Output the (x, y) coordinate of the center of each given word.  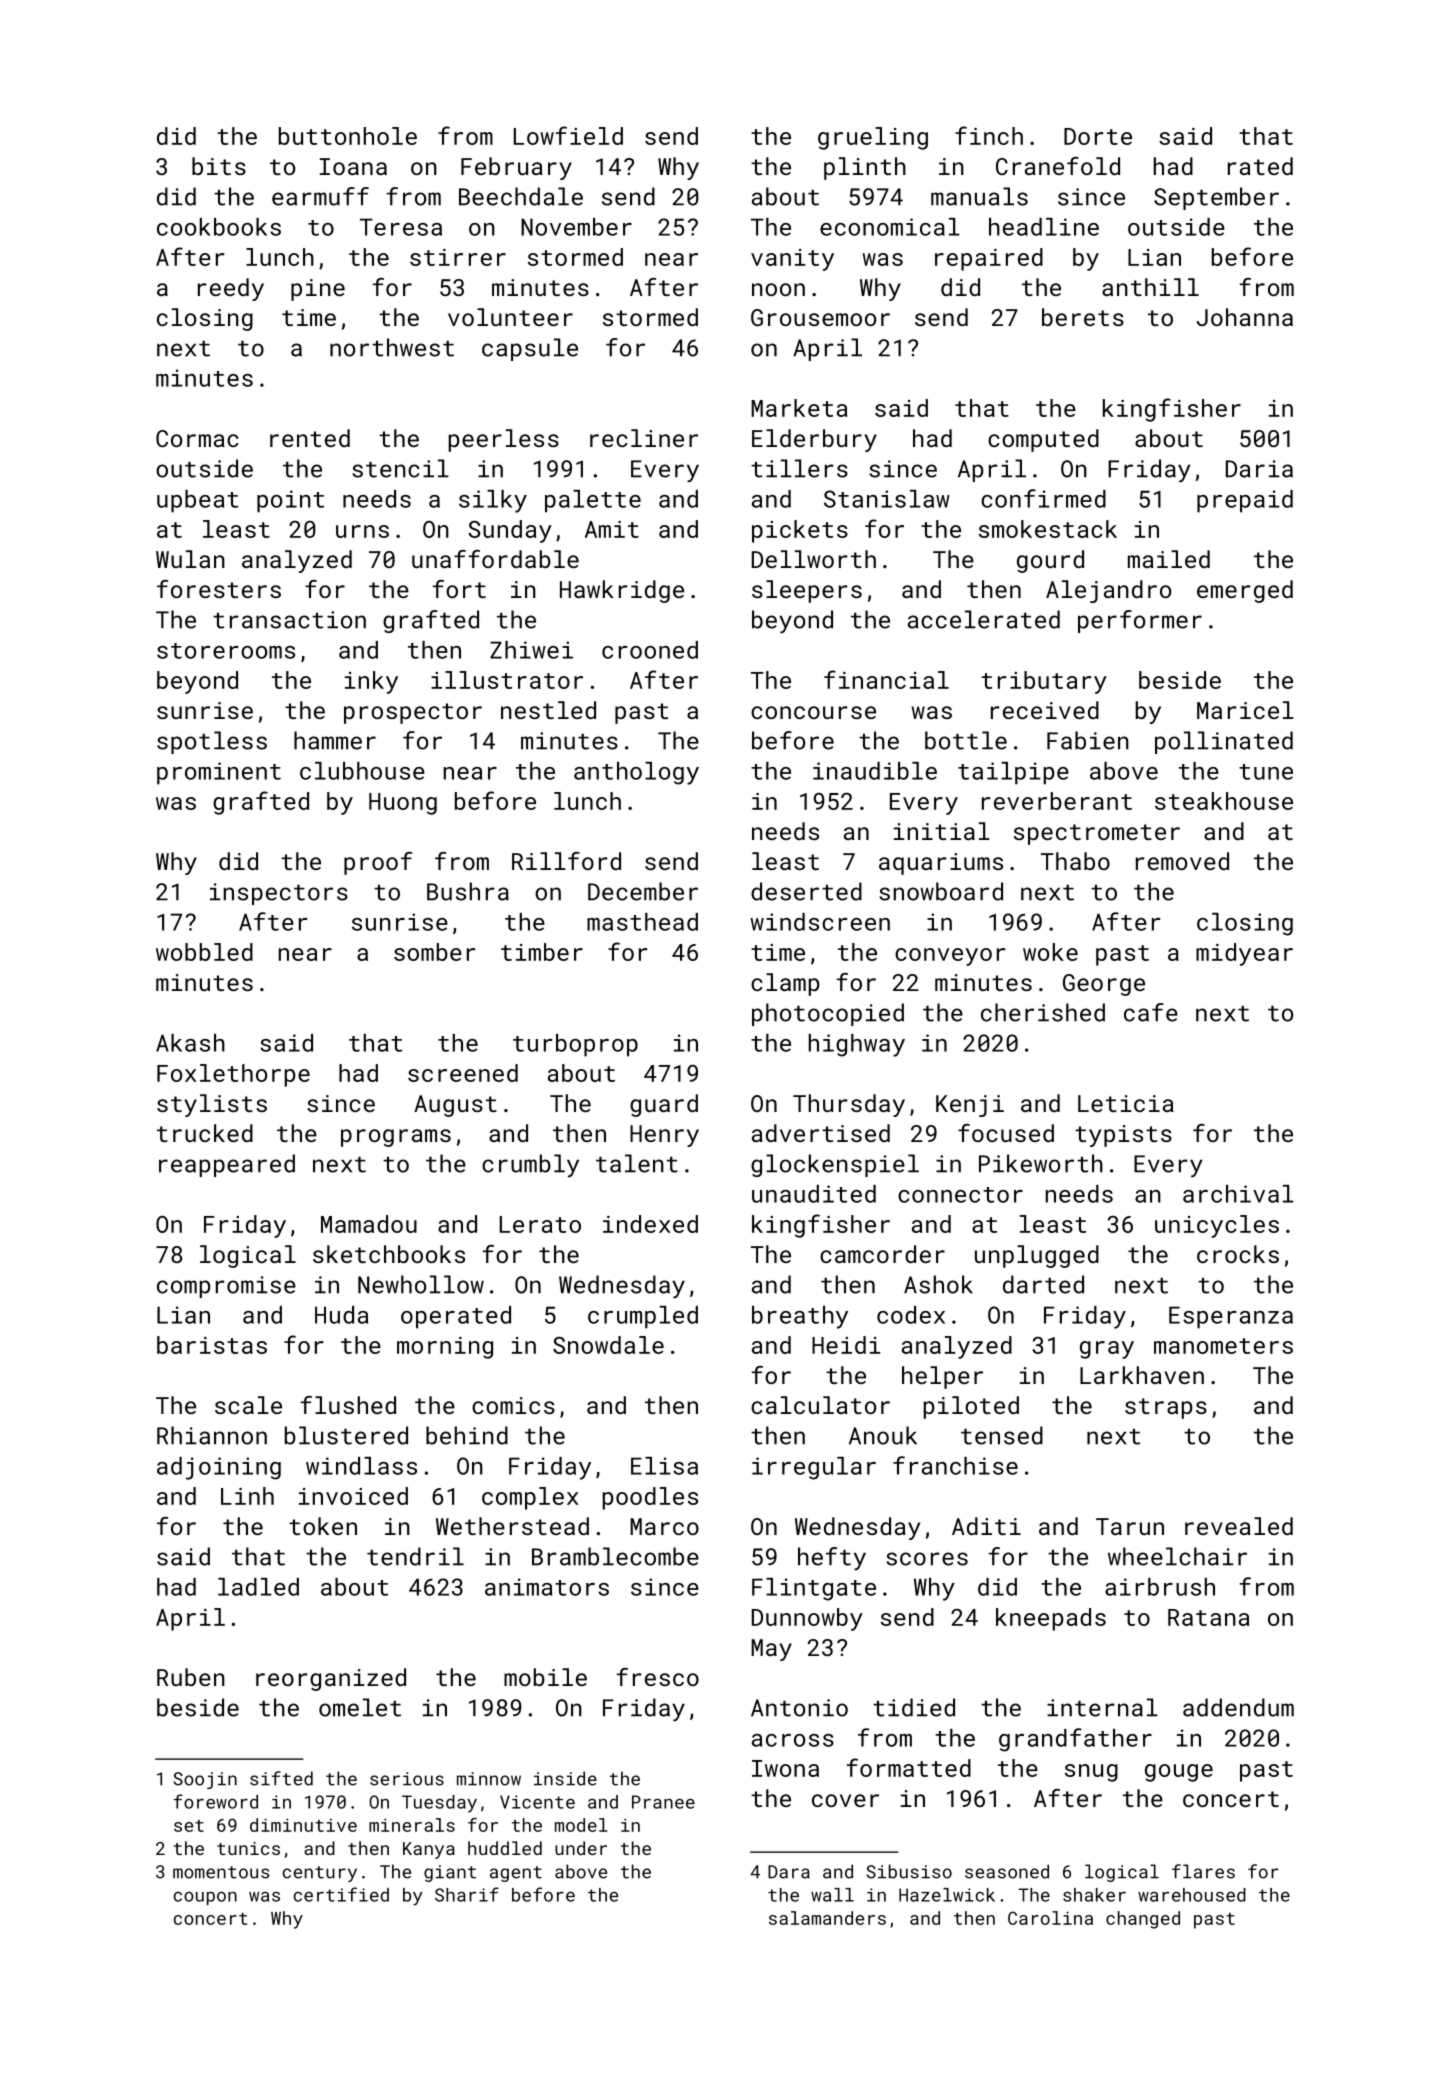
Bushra (468, 891)
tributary (1044, 682)
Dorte (1098, 136)
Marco (664, 1526)
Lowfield (568, 135)
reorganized (331, 1679)
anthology (636, 773)
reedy (231, 289)
